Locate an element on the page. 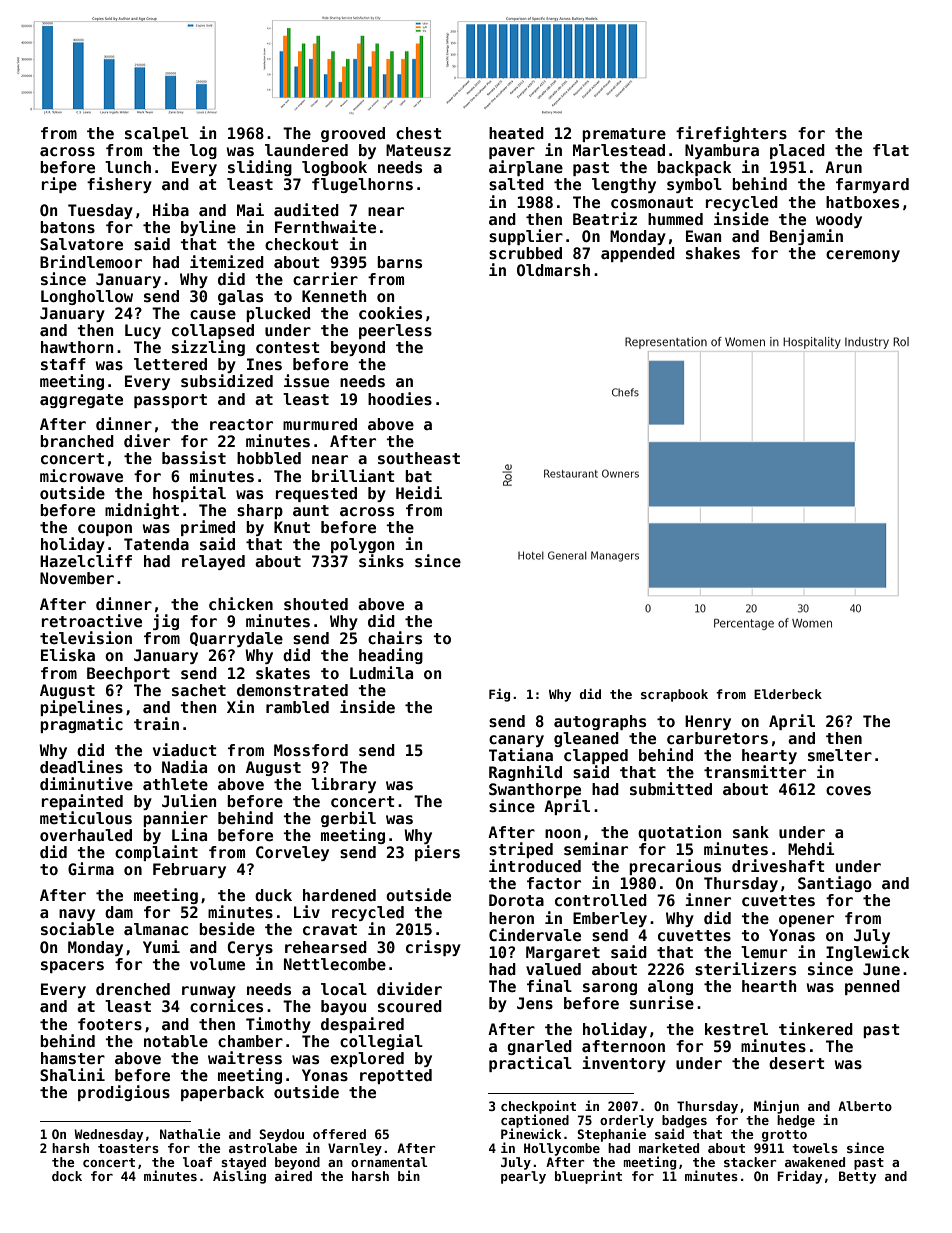 The height and width of the document is (1233, 952). checkpoint is located at coordinates (538, 1107).
